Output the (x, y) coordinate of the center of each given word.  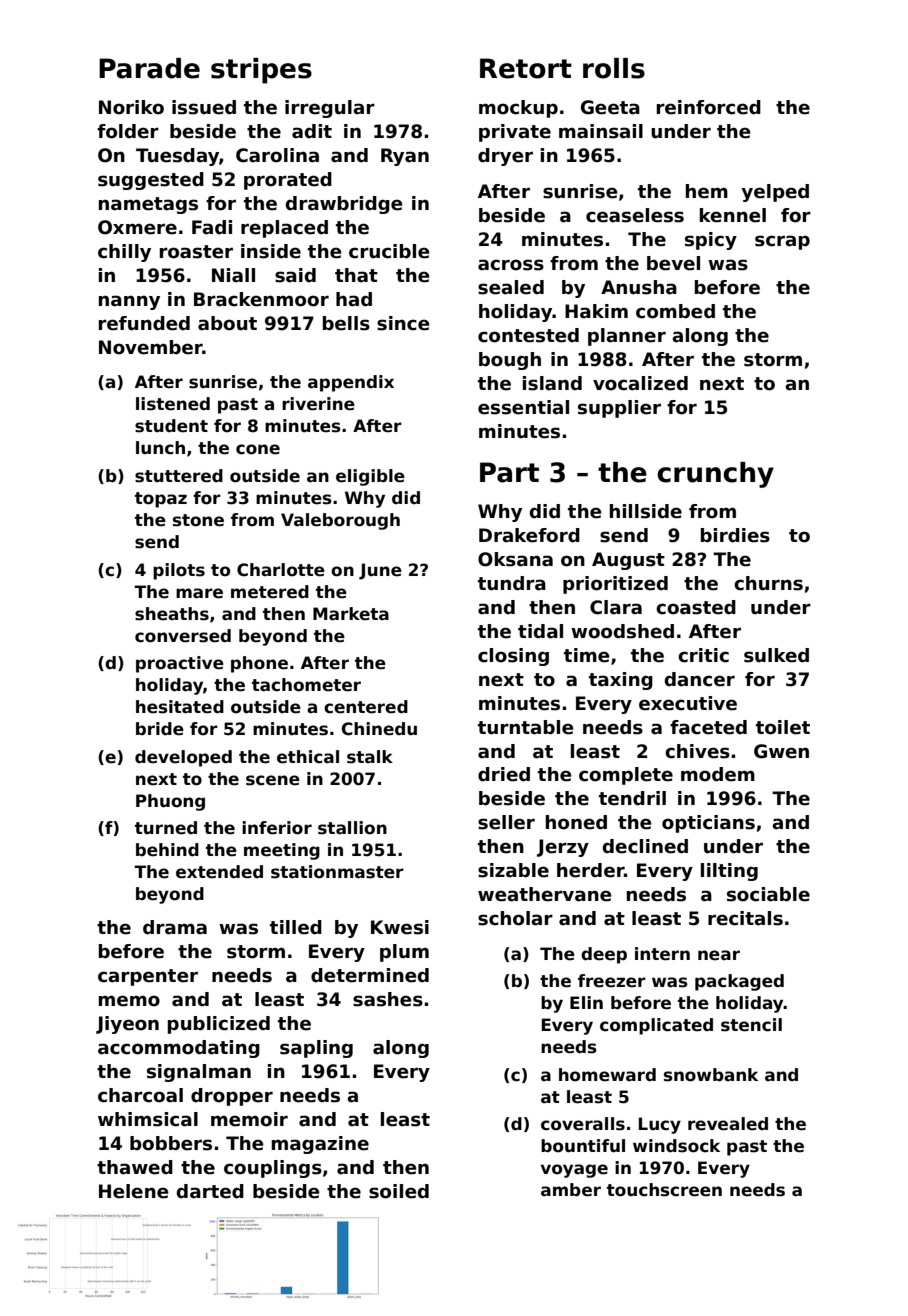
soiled (399, 1191)
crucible (389, 251)
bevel (673, 263)
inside (271, 251)
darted (210, 1191)
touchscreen (664, 1190)
